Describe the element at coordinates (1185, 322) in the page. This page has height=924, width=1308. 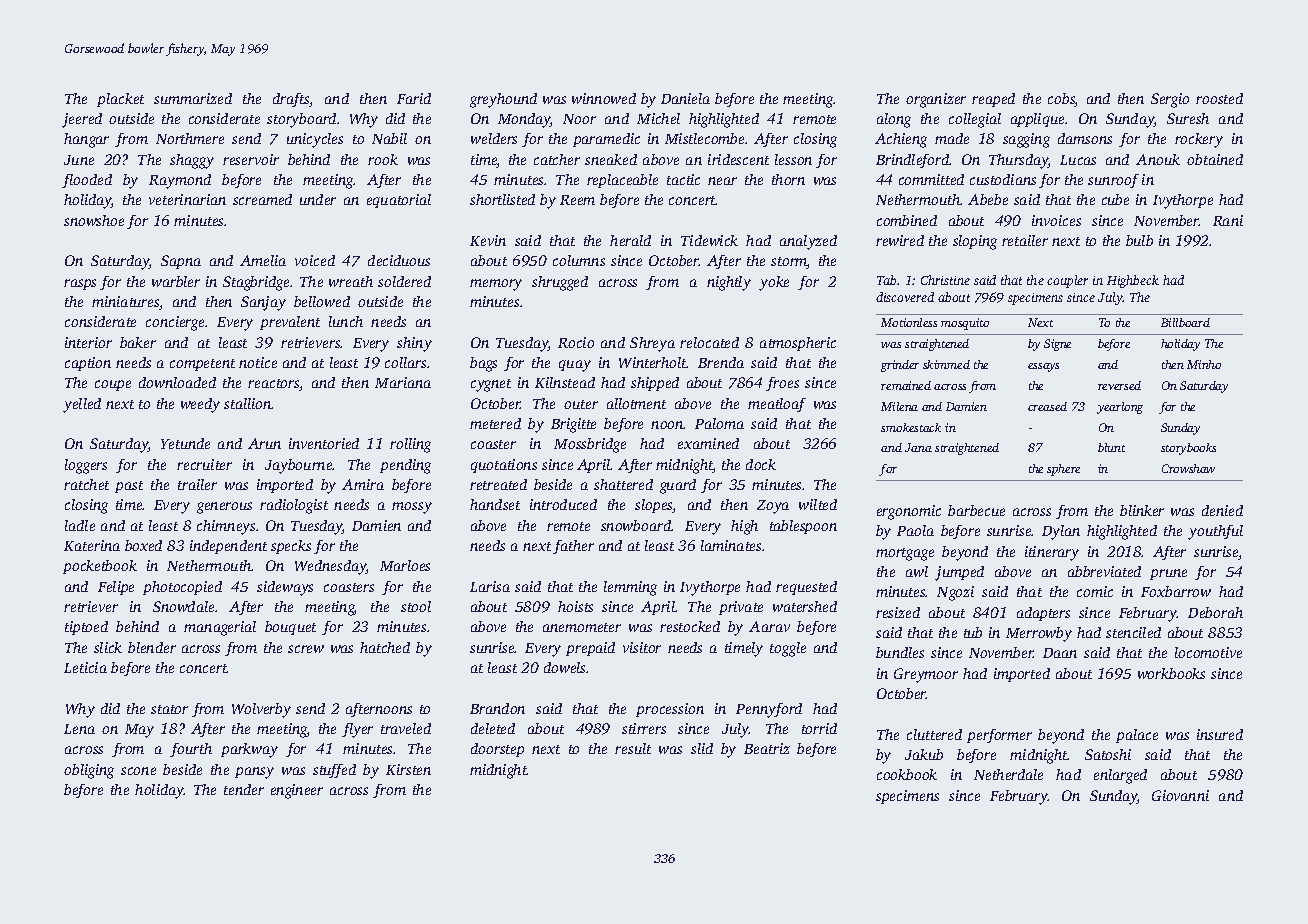
I see `Billboard` at that location.
